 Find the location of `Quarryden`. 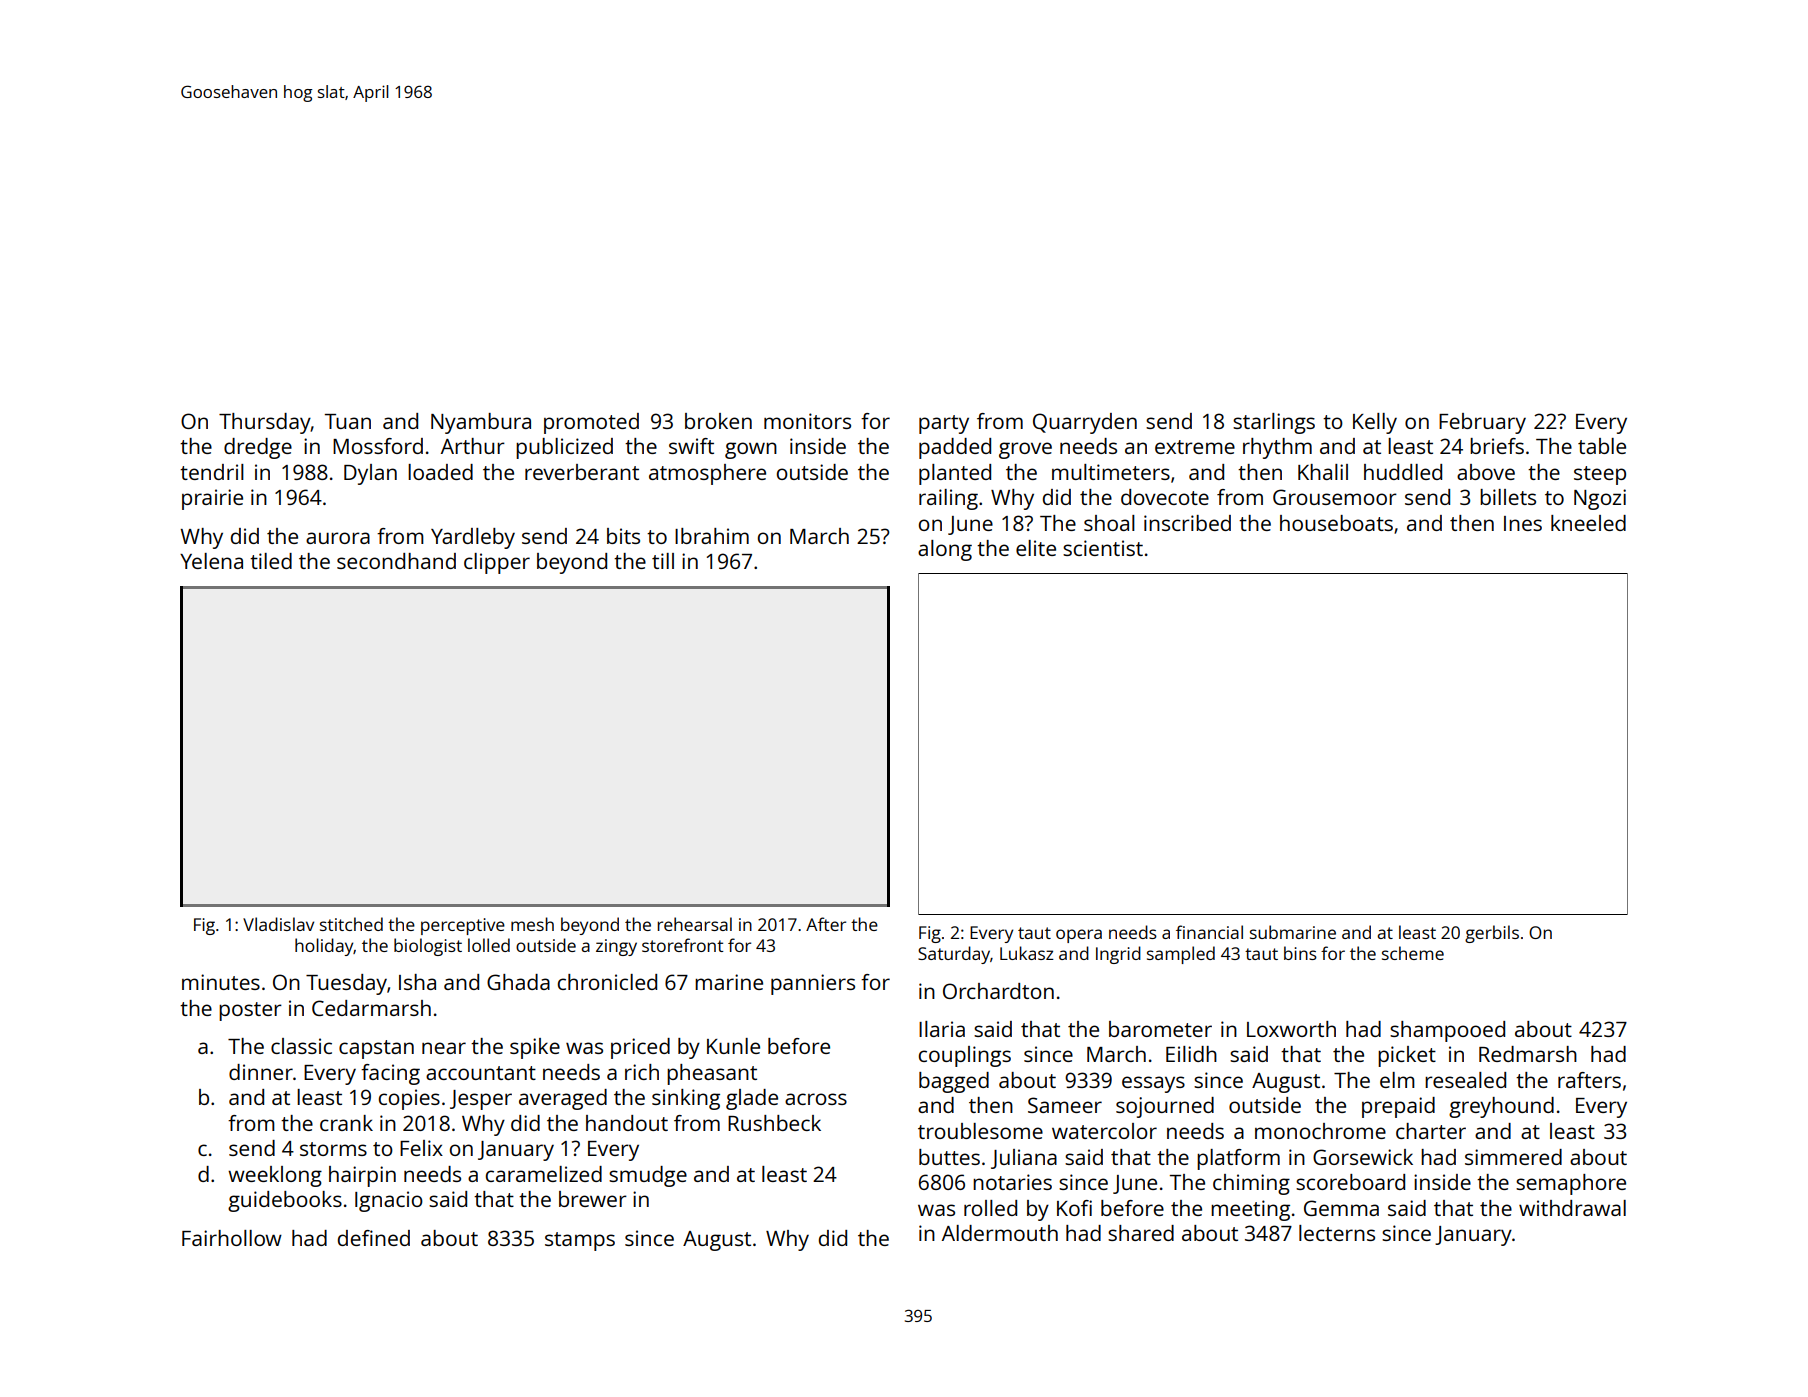

Quarryden is located at coordinates (1085, 423).
